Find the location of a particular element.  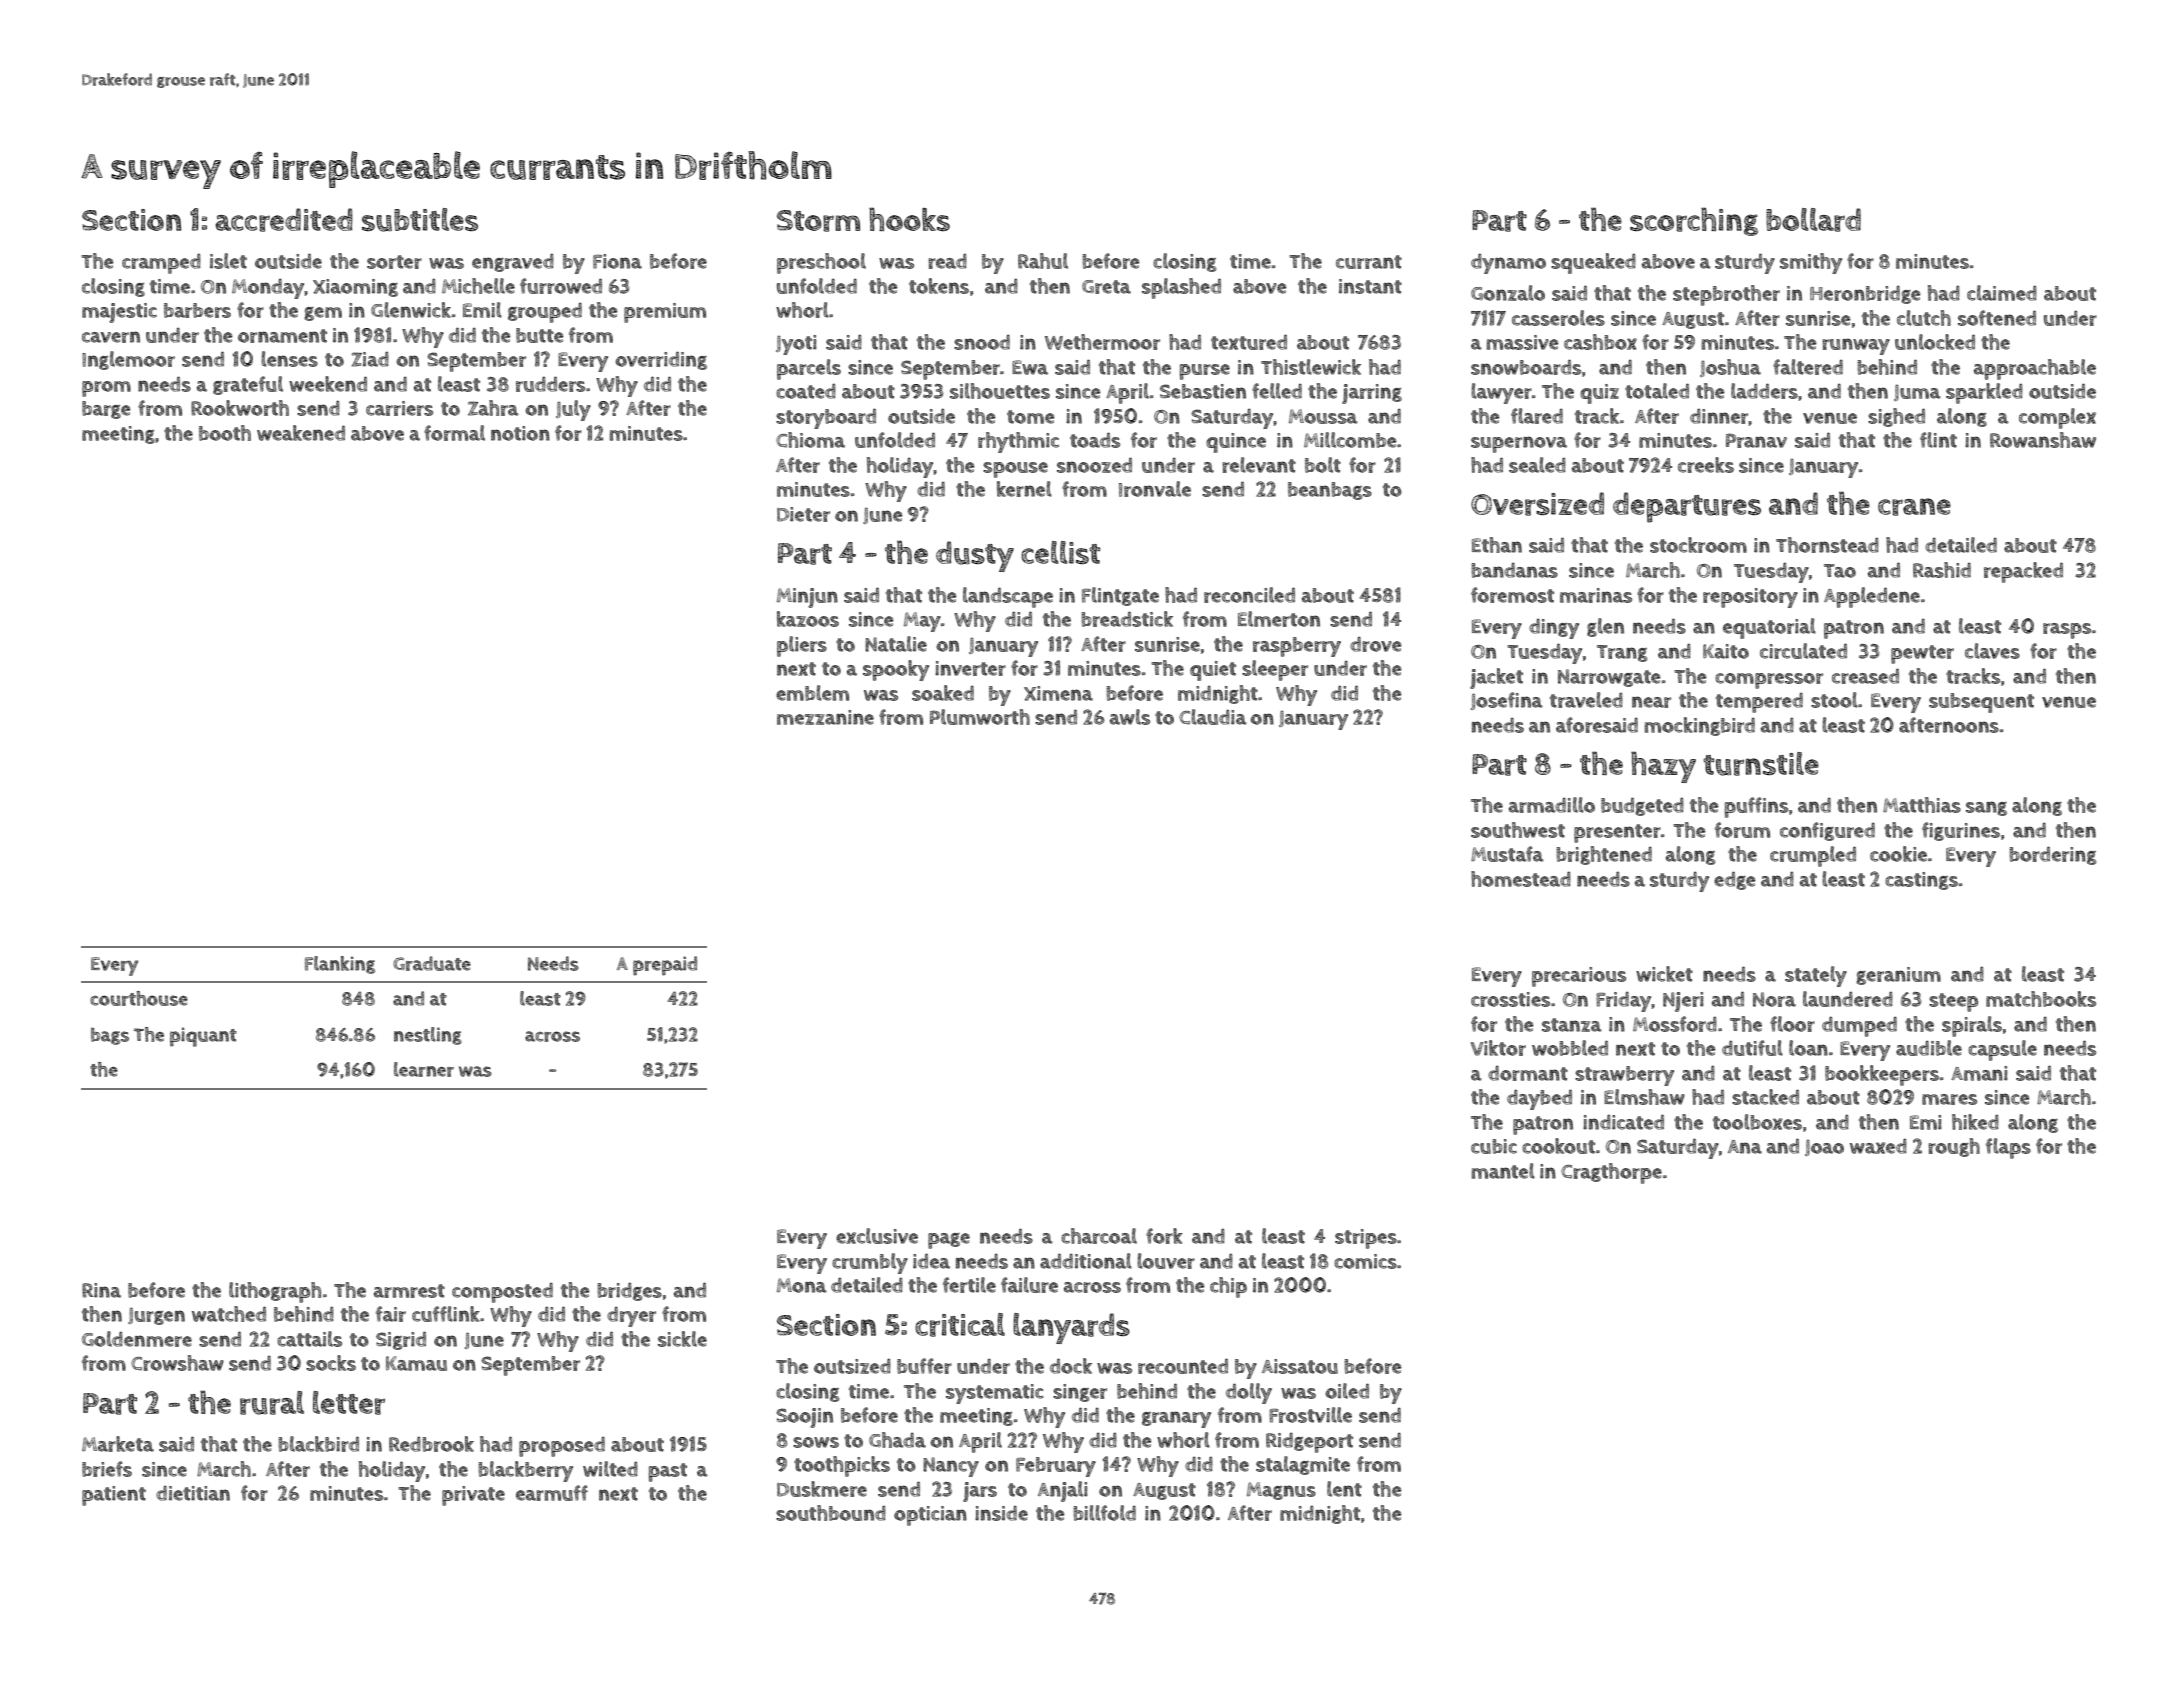

mezzanine is located at coordinates (825, 717).
